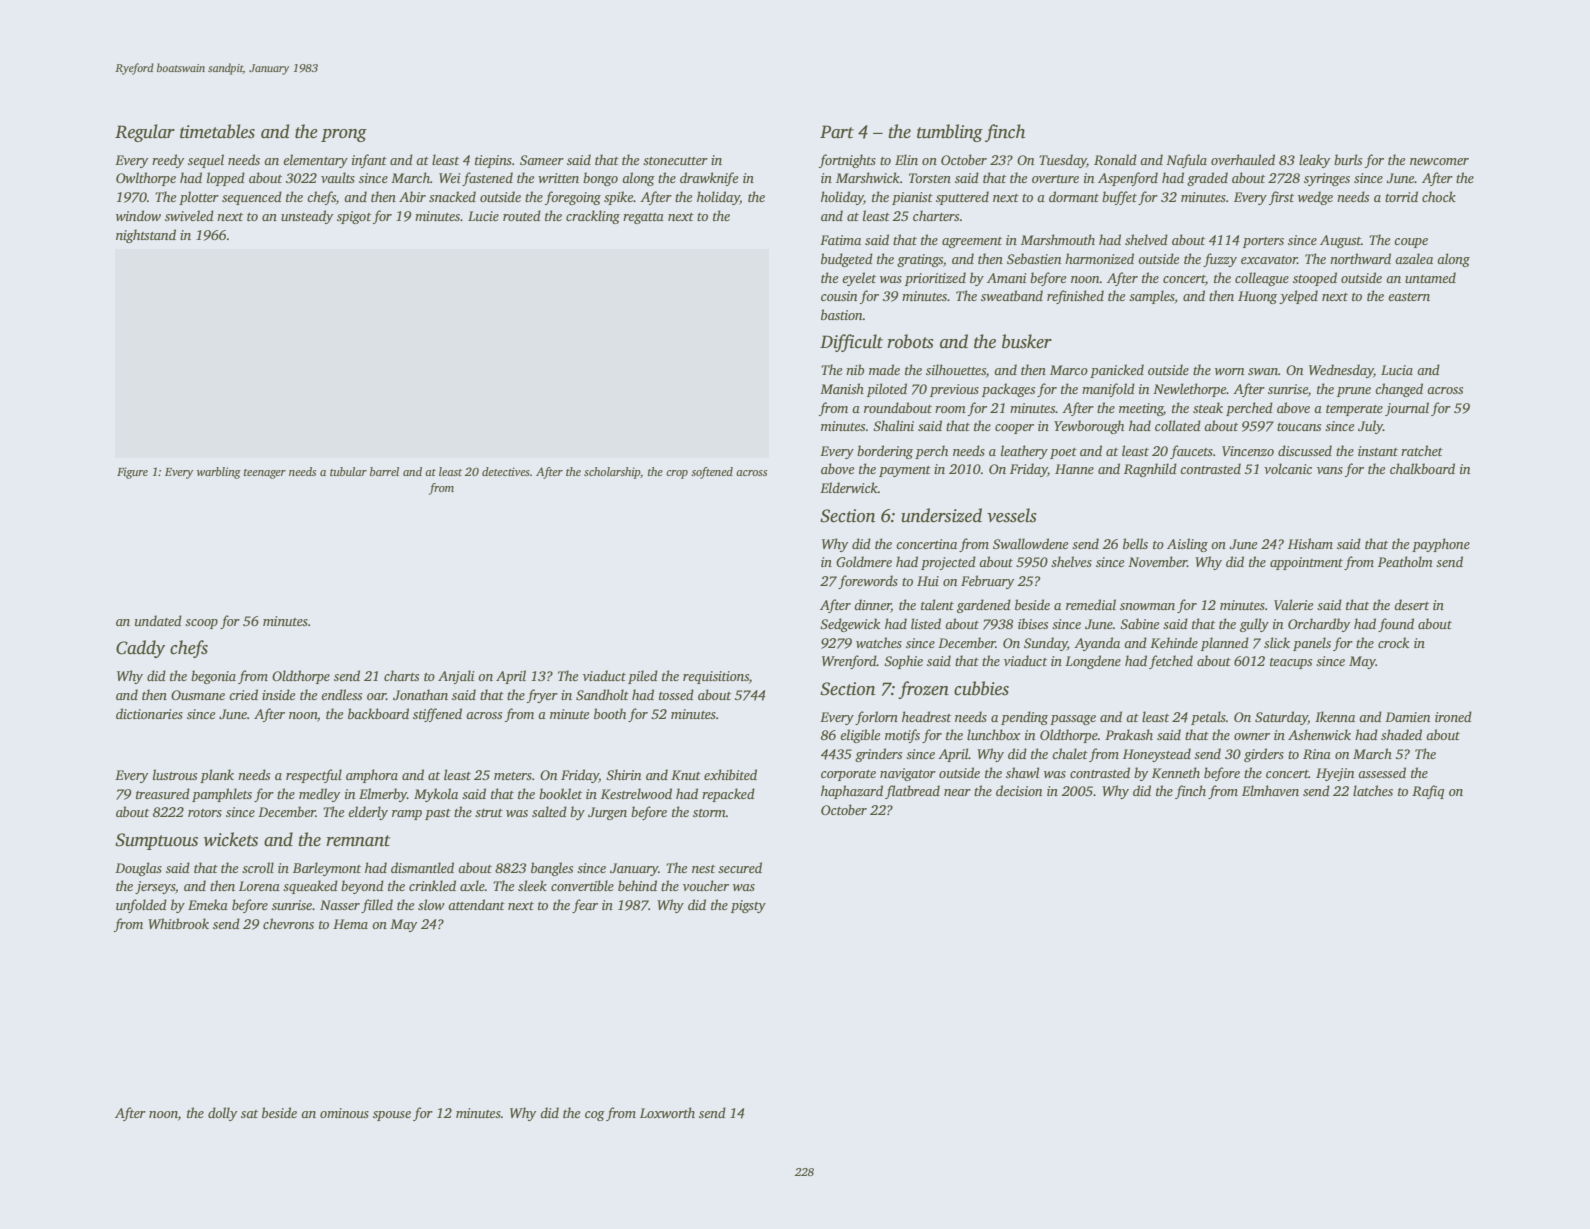 This page has height=1229, width=1590. What do you see at coordinates (1409, 297) in the page?
I see `eastern` at bounding box center [1409, 297].
